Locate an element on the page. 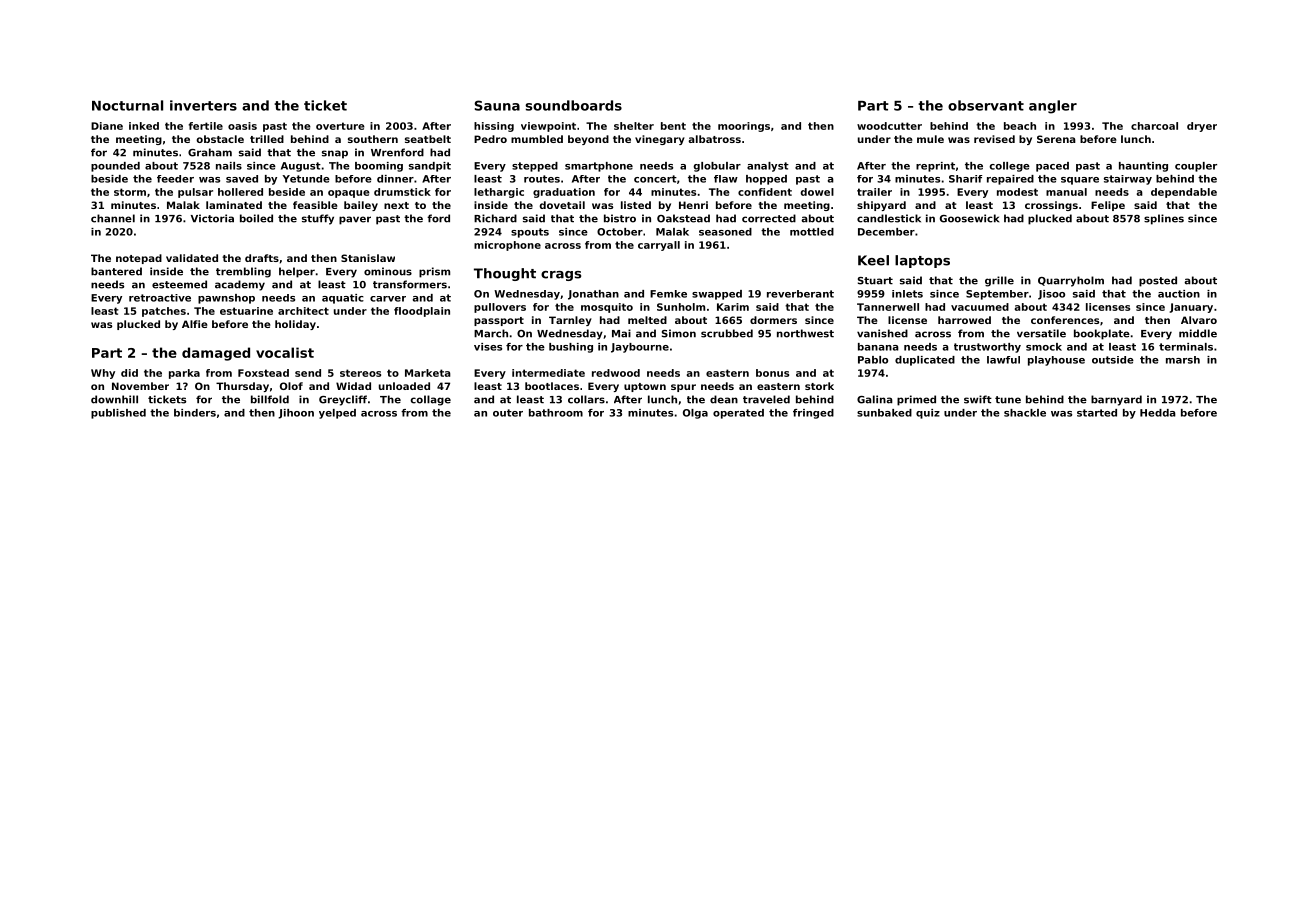 The image size is (1308, 924). fringed is located at coordinates (813, 414).
